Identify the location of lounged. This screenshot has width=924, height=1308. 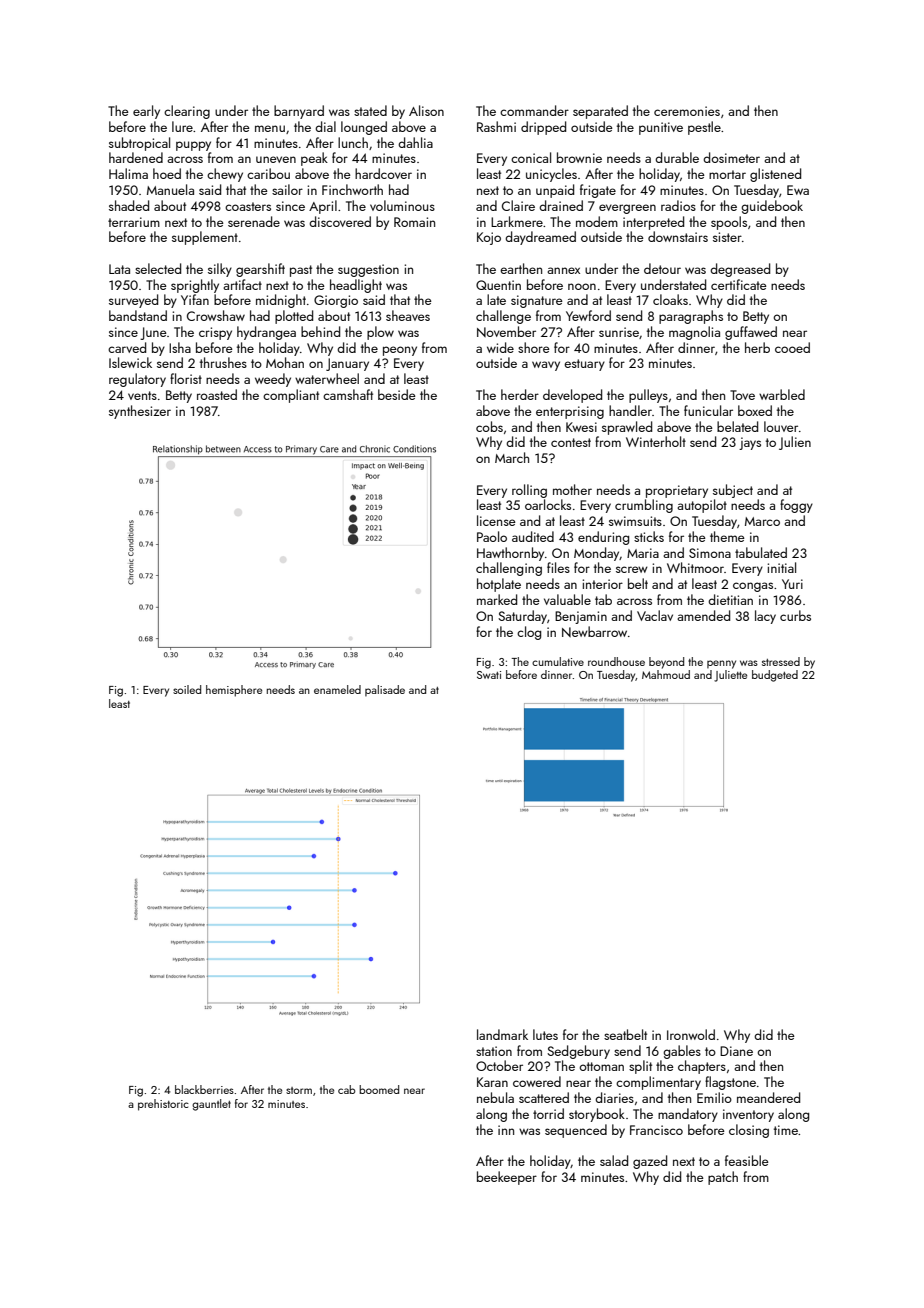
(364, 128).
